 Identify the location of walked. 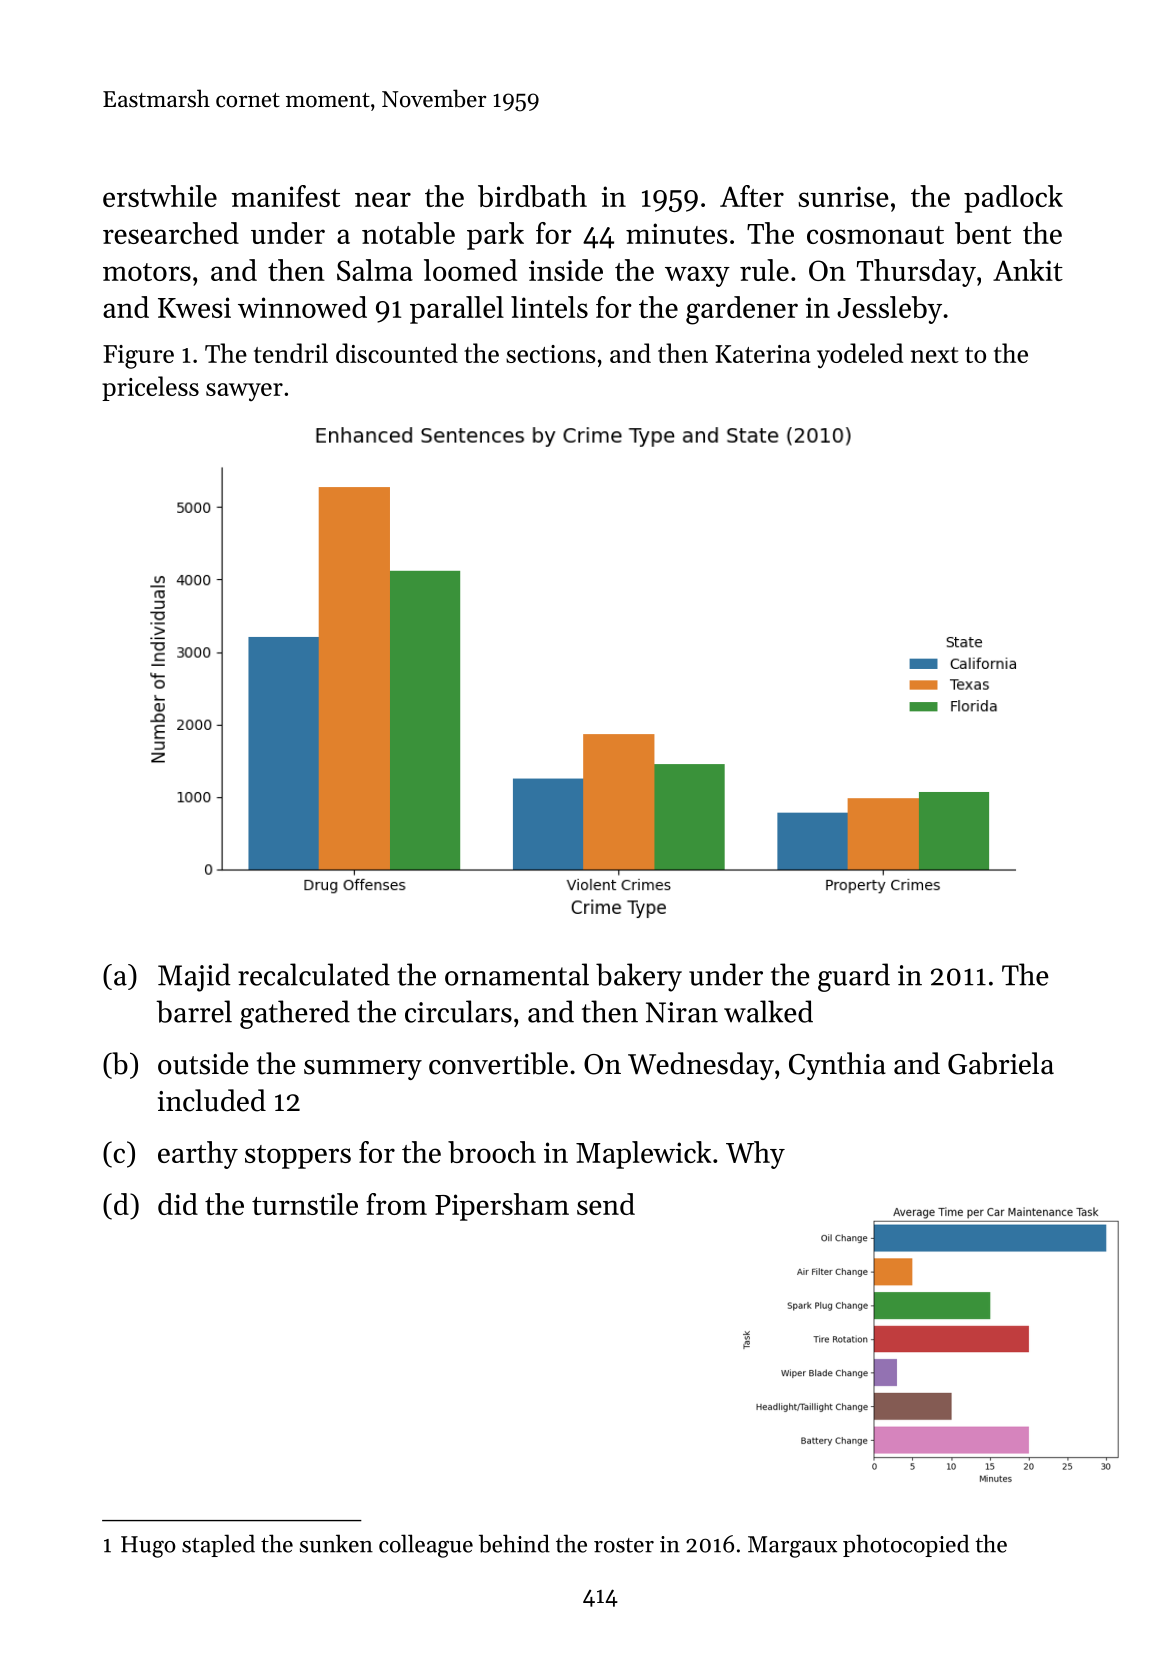
(768, 1011).
